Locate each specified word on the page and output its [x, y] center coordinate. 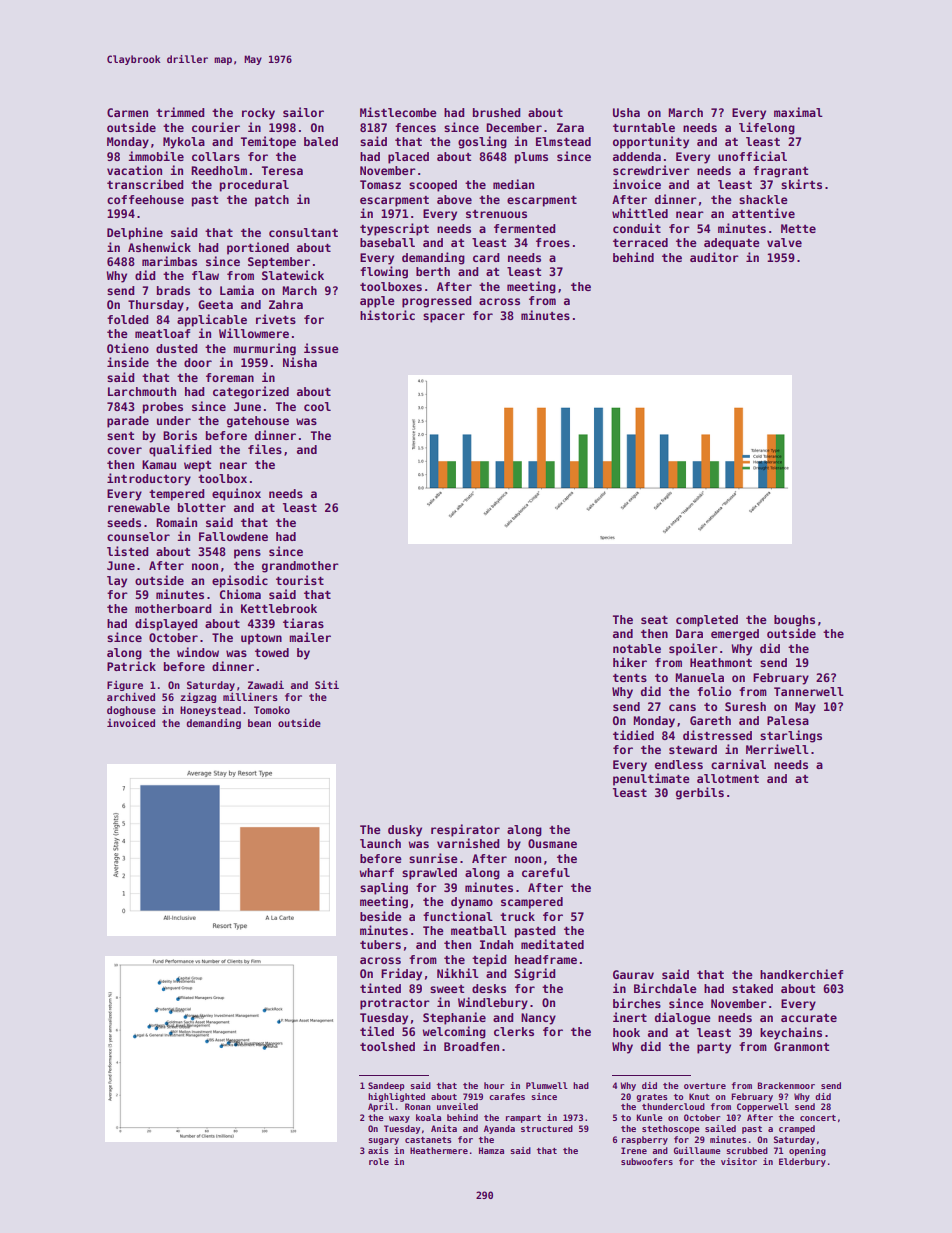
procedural [254, 186]
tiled [377, 1031]
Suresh [745, 706]
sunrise [433, 858]
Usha [626, 112]
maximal [798, 112]
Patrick [131, 666]
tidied [633, 735]
